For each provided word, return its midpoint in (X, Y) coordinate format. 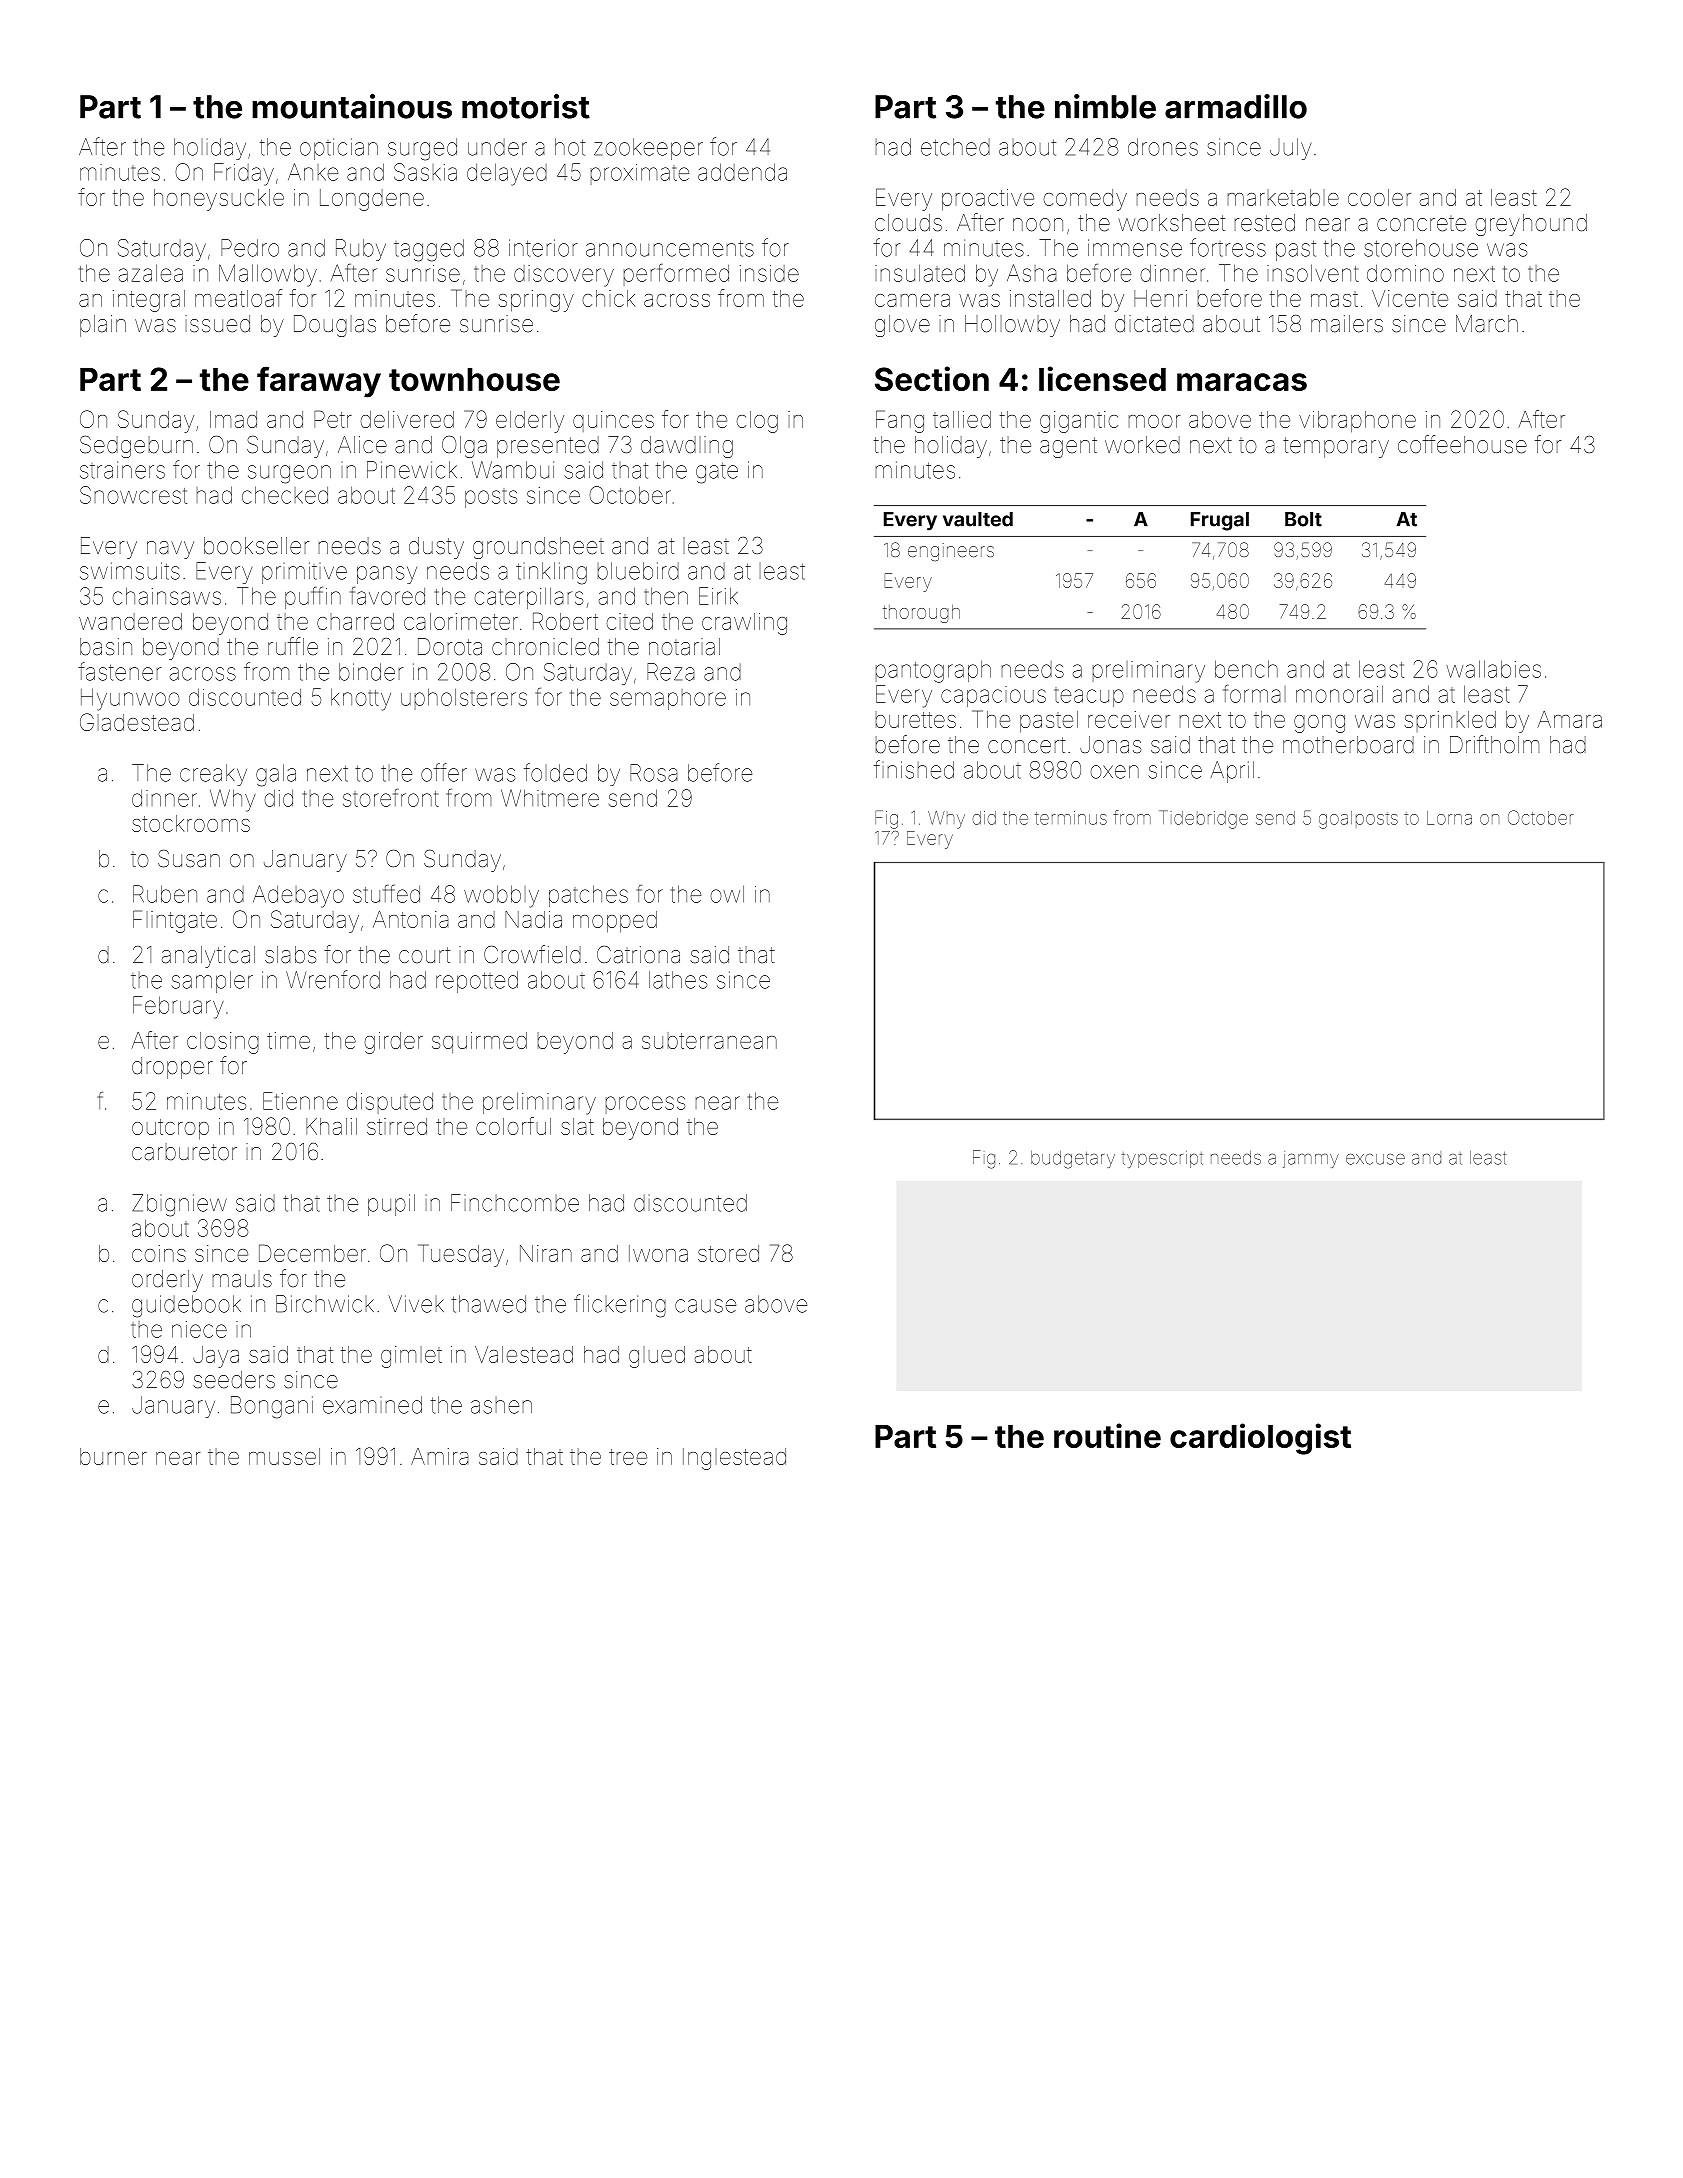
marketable (1283, 197)
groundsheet (538, 548)
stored (728, 1253)
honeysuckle (219, 200)
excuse (1375, 1159)
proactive (988, 200)
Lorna (1449, 818)
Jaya (216, 1357)
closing (223, 1043)
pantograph (933, 672)
